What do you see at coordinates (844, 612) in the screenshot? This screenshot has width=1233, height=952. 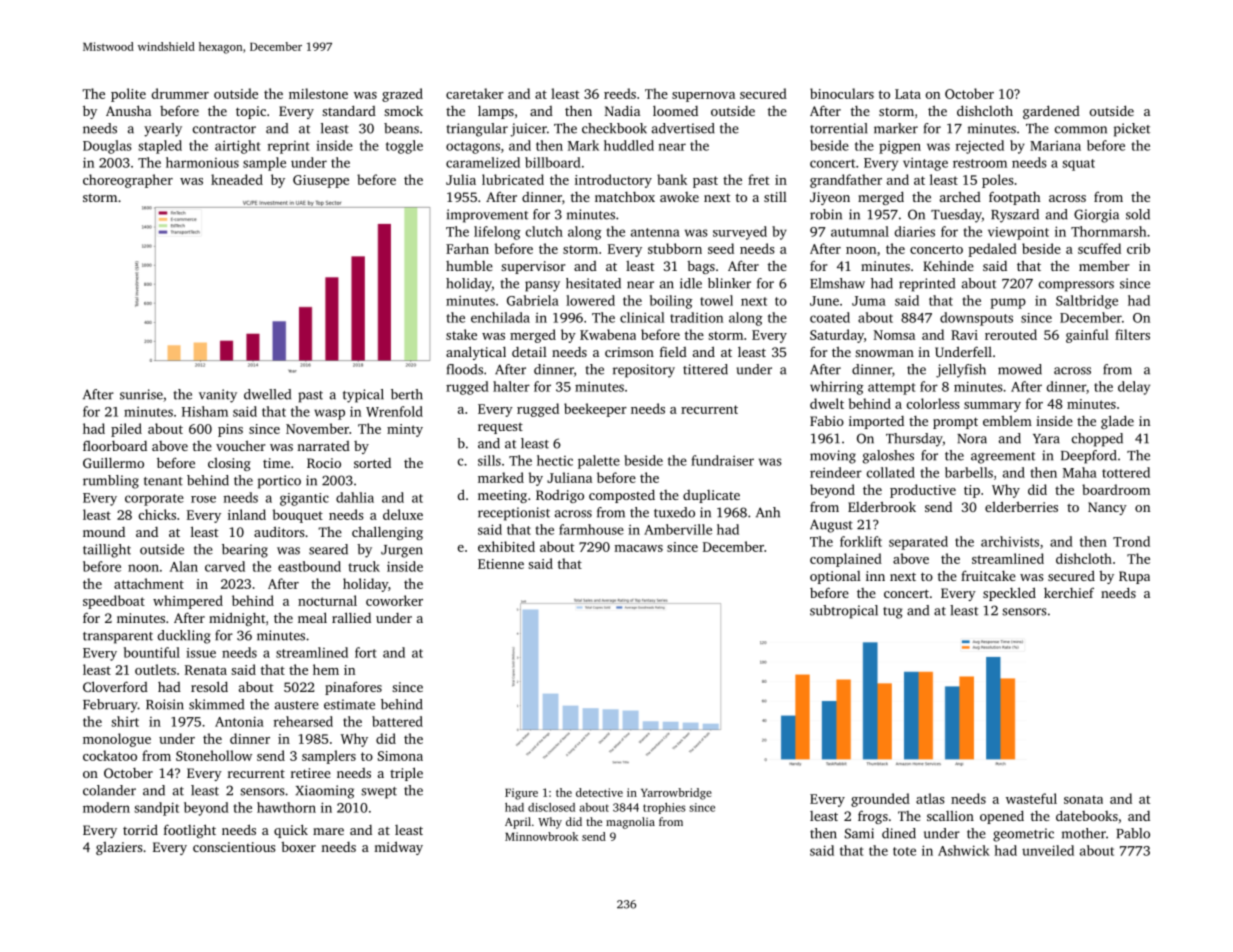 I see `subtropical` at bounding box center [844, 612].
